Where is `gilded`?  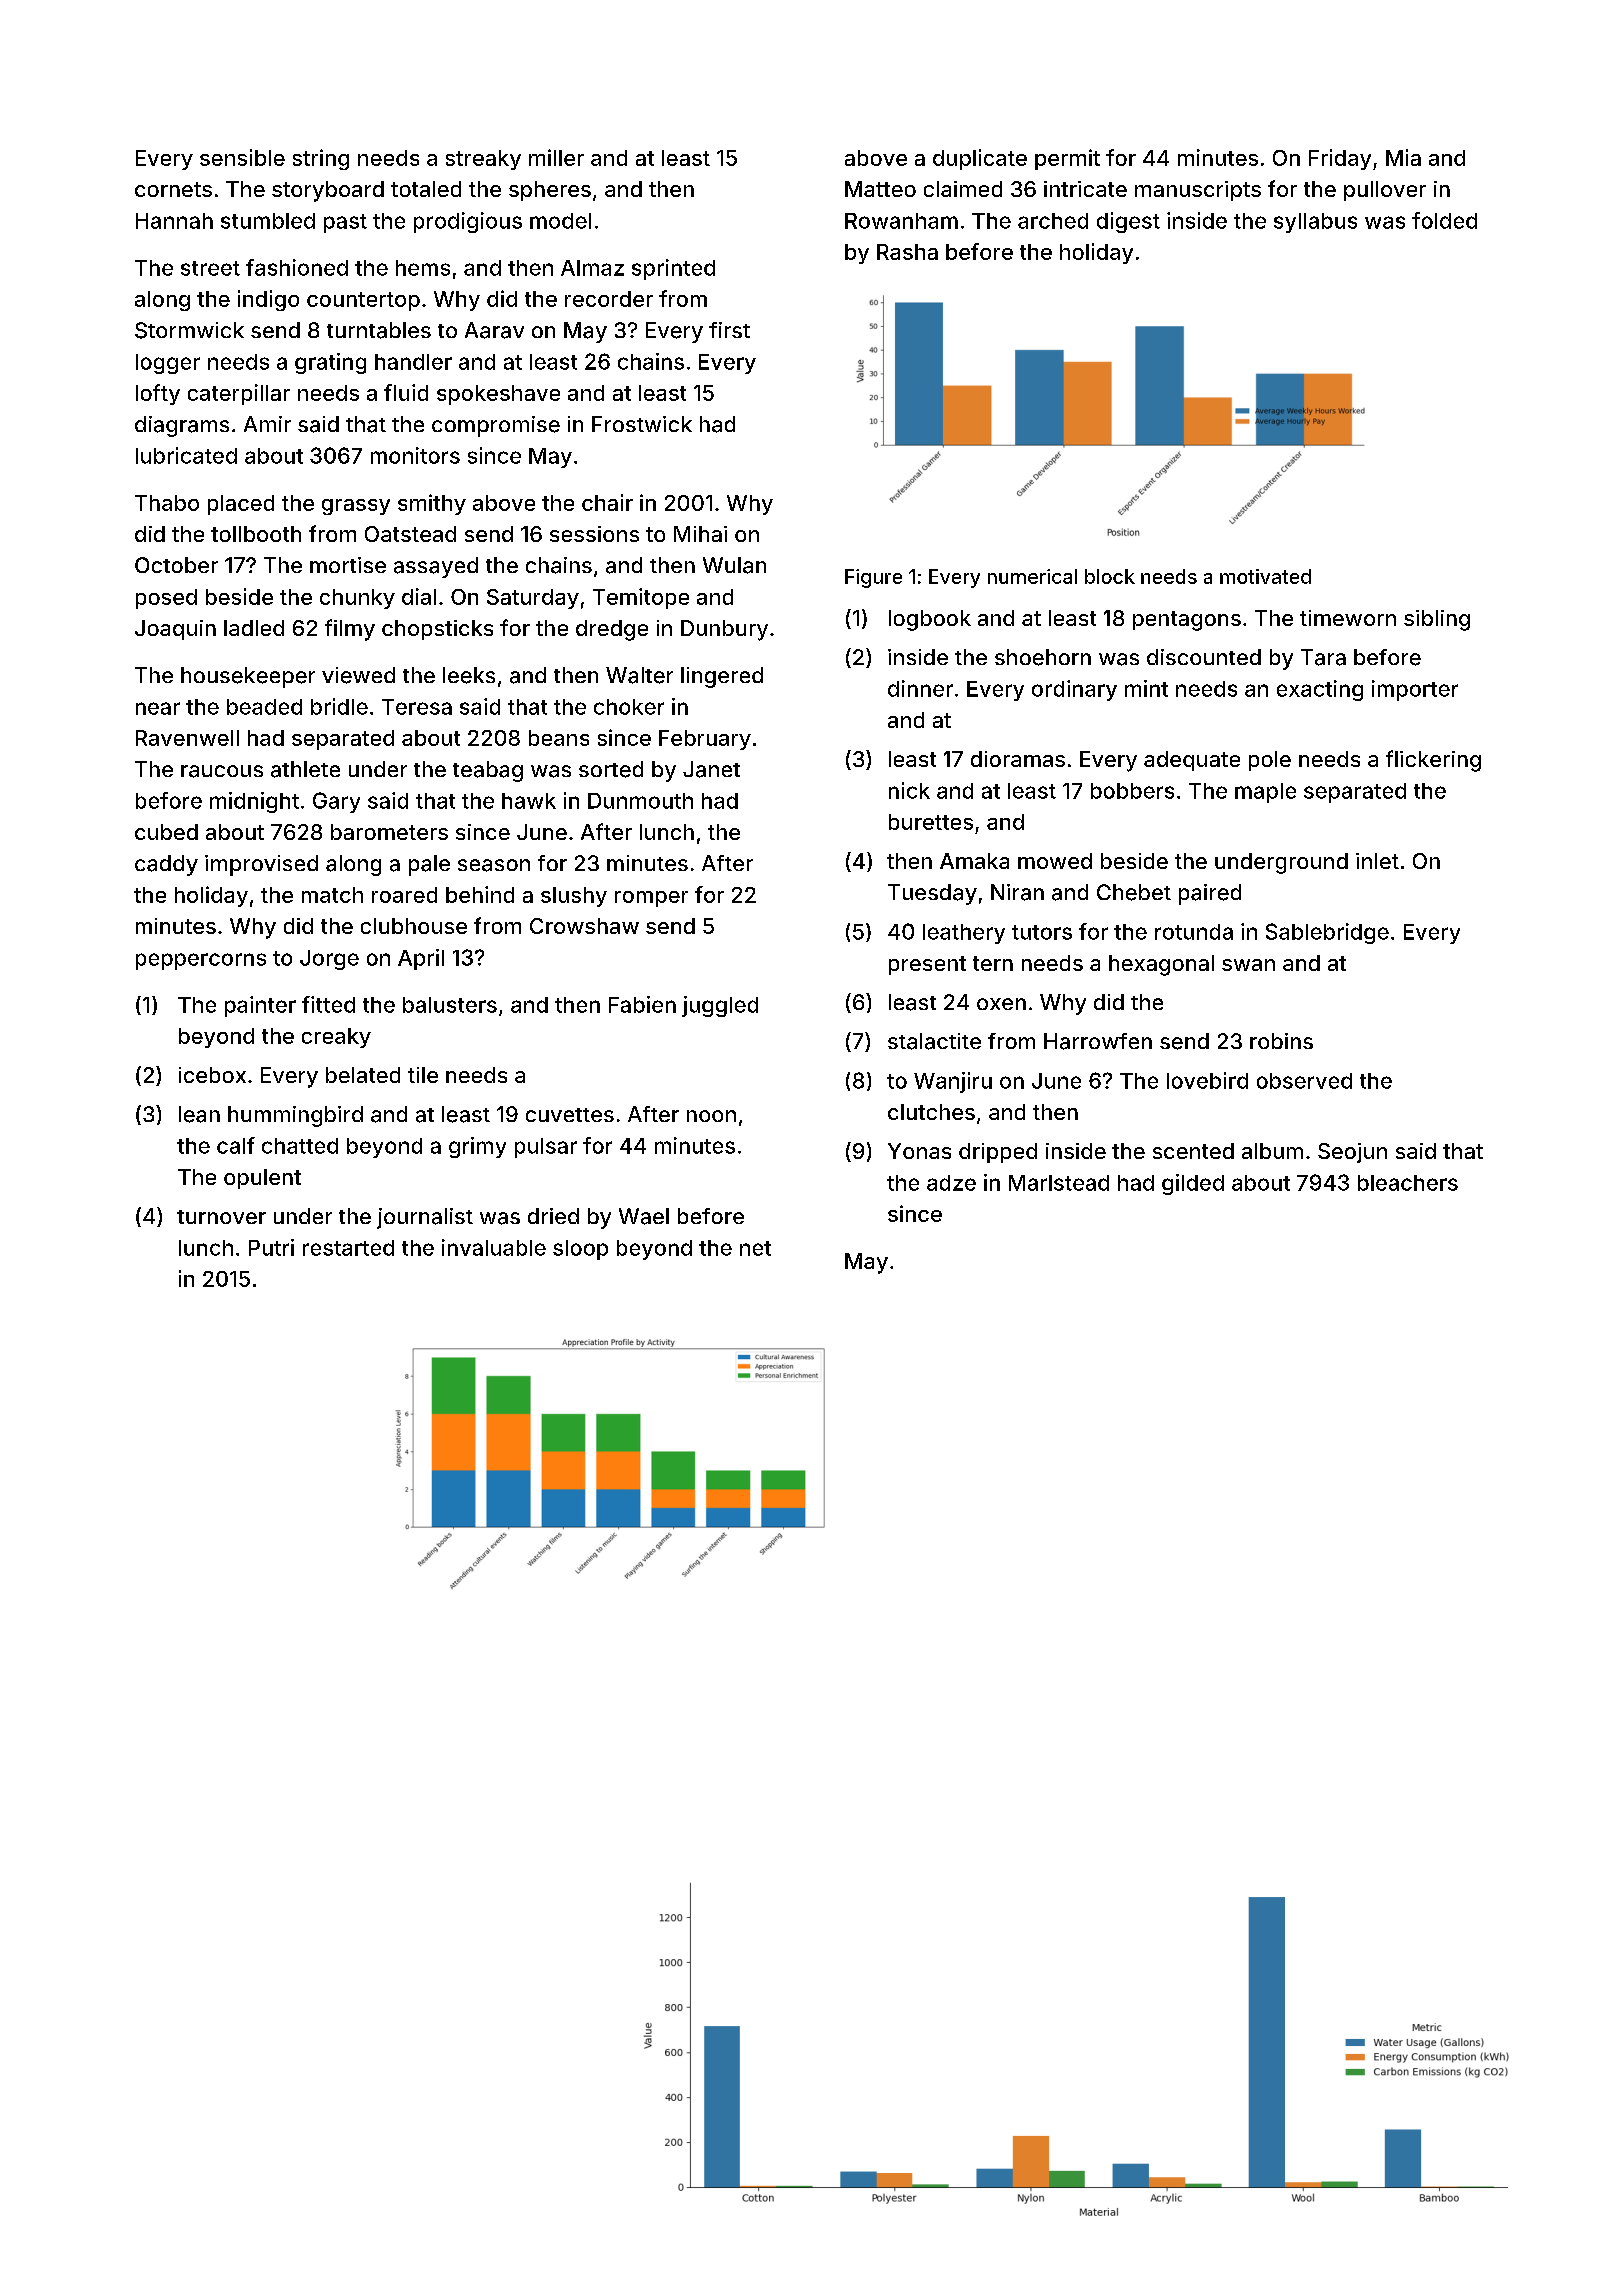 gilded is located at coordinates (1193, 1184).
